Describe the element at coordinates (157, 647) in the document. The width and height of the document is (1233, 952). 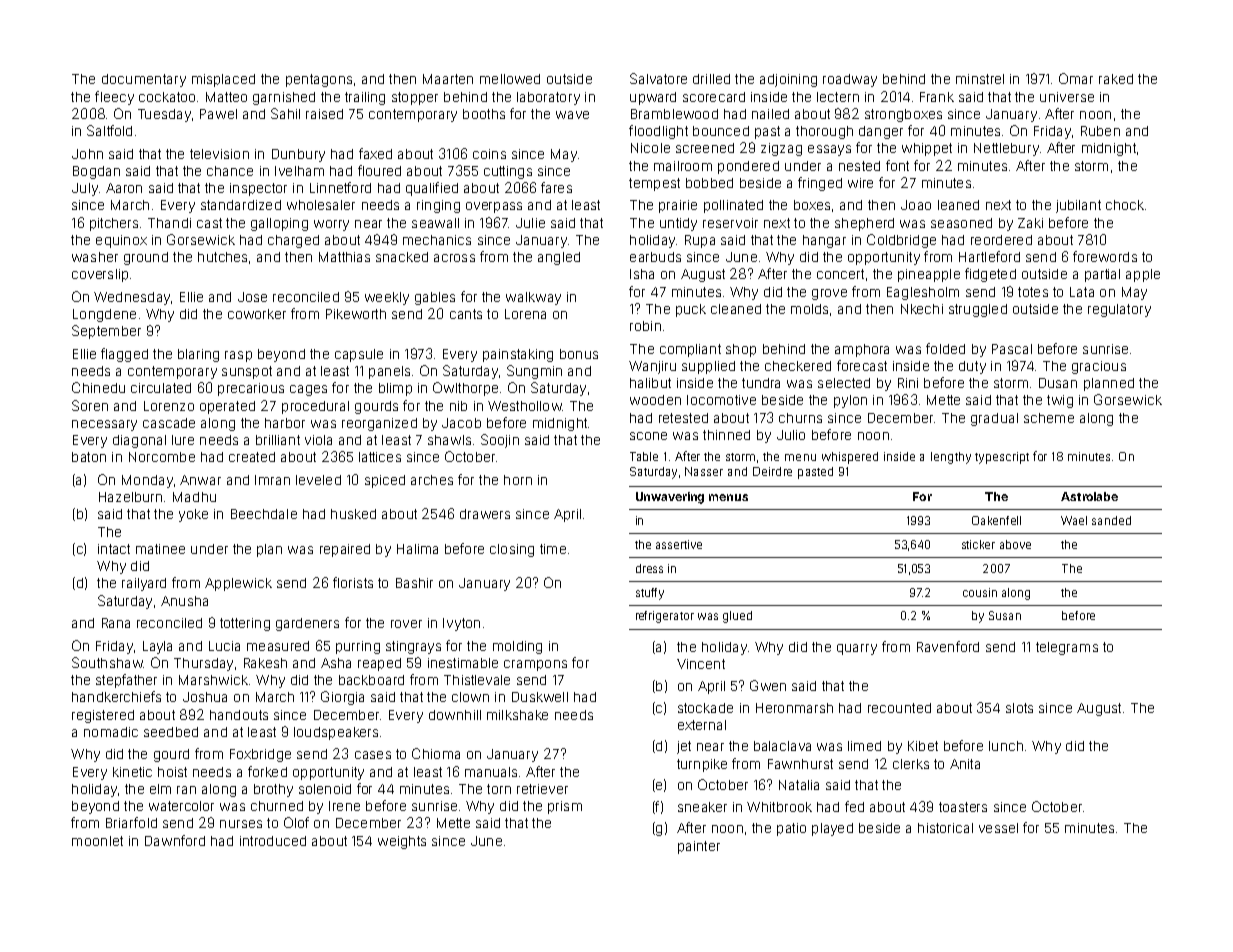
I see `Layla` at that location.
